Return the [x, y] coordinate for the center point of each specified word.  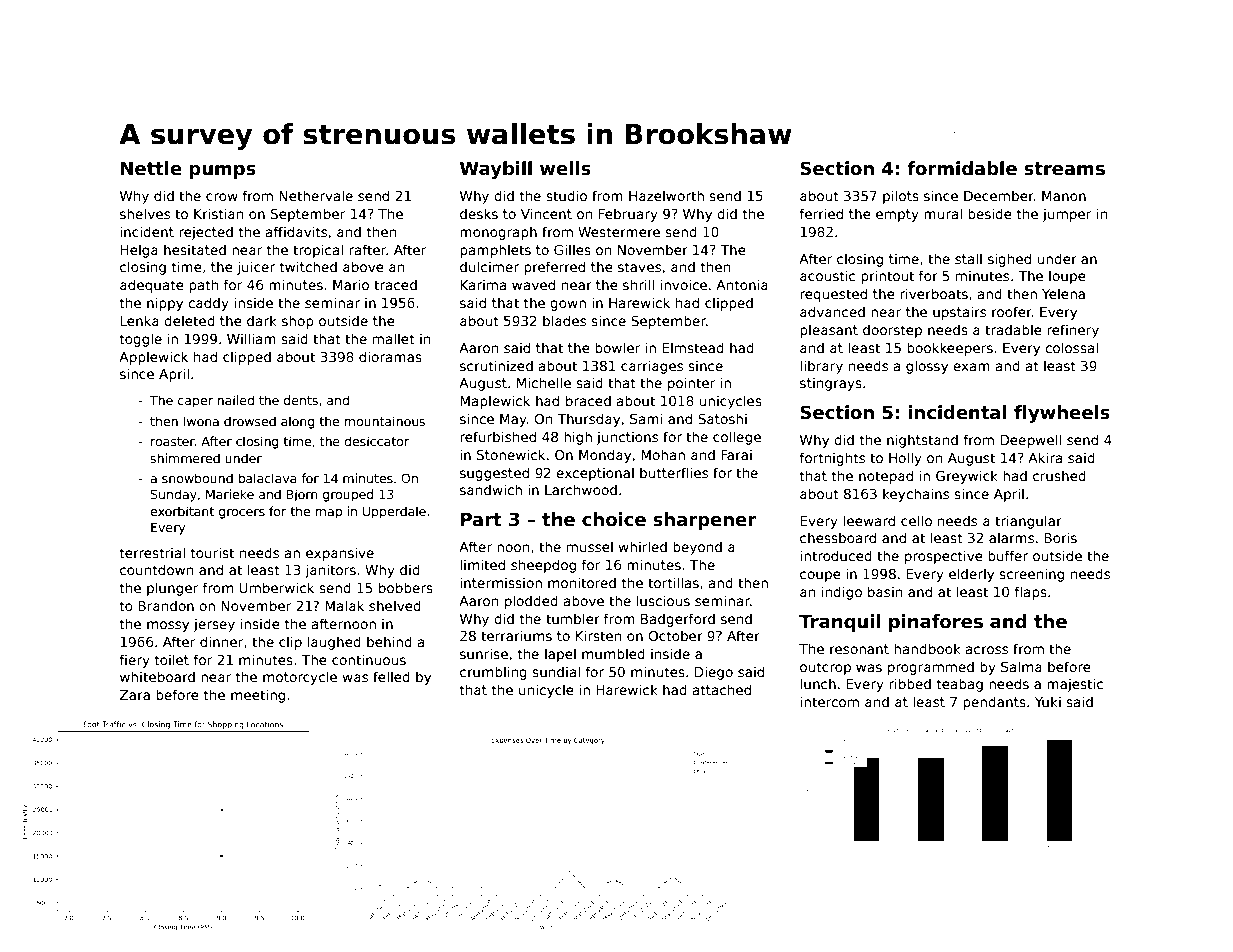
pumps [222, 172]
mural [943, 213]
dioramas [390, 356]
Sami [646, 418]
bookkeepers [950, 349]
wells [565, 168]
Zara [135, 695]
